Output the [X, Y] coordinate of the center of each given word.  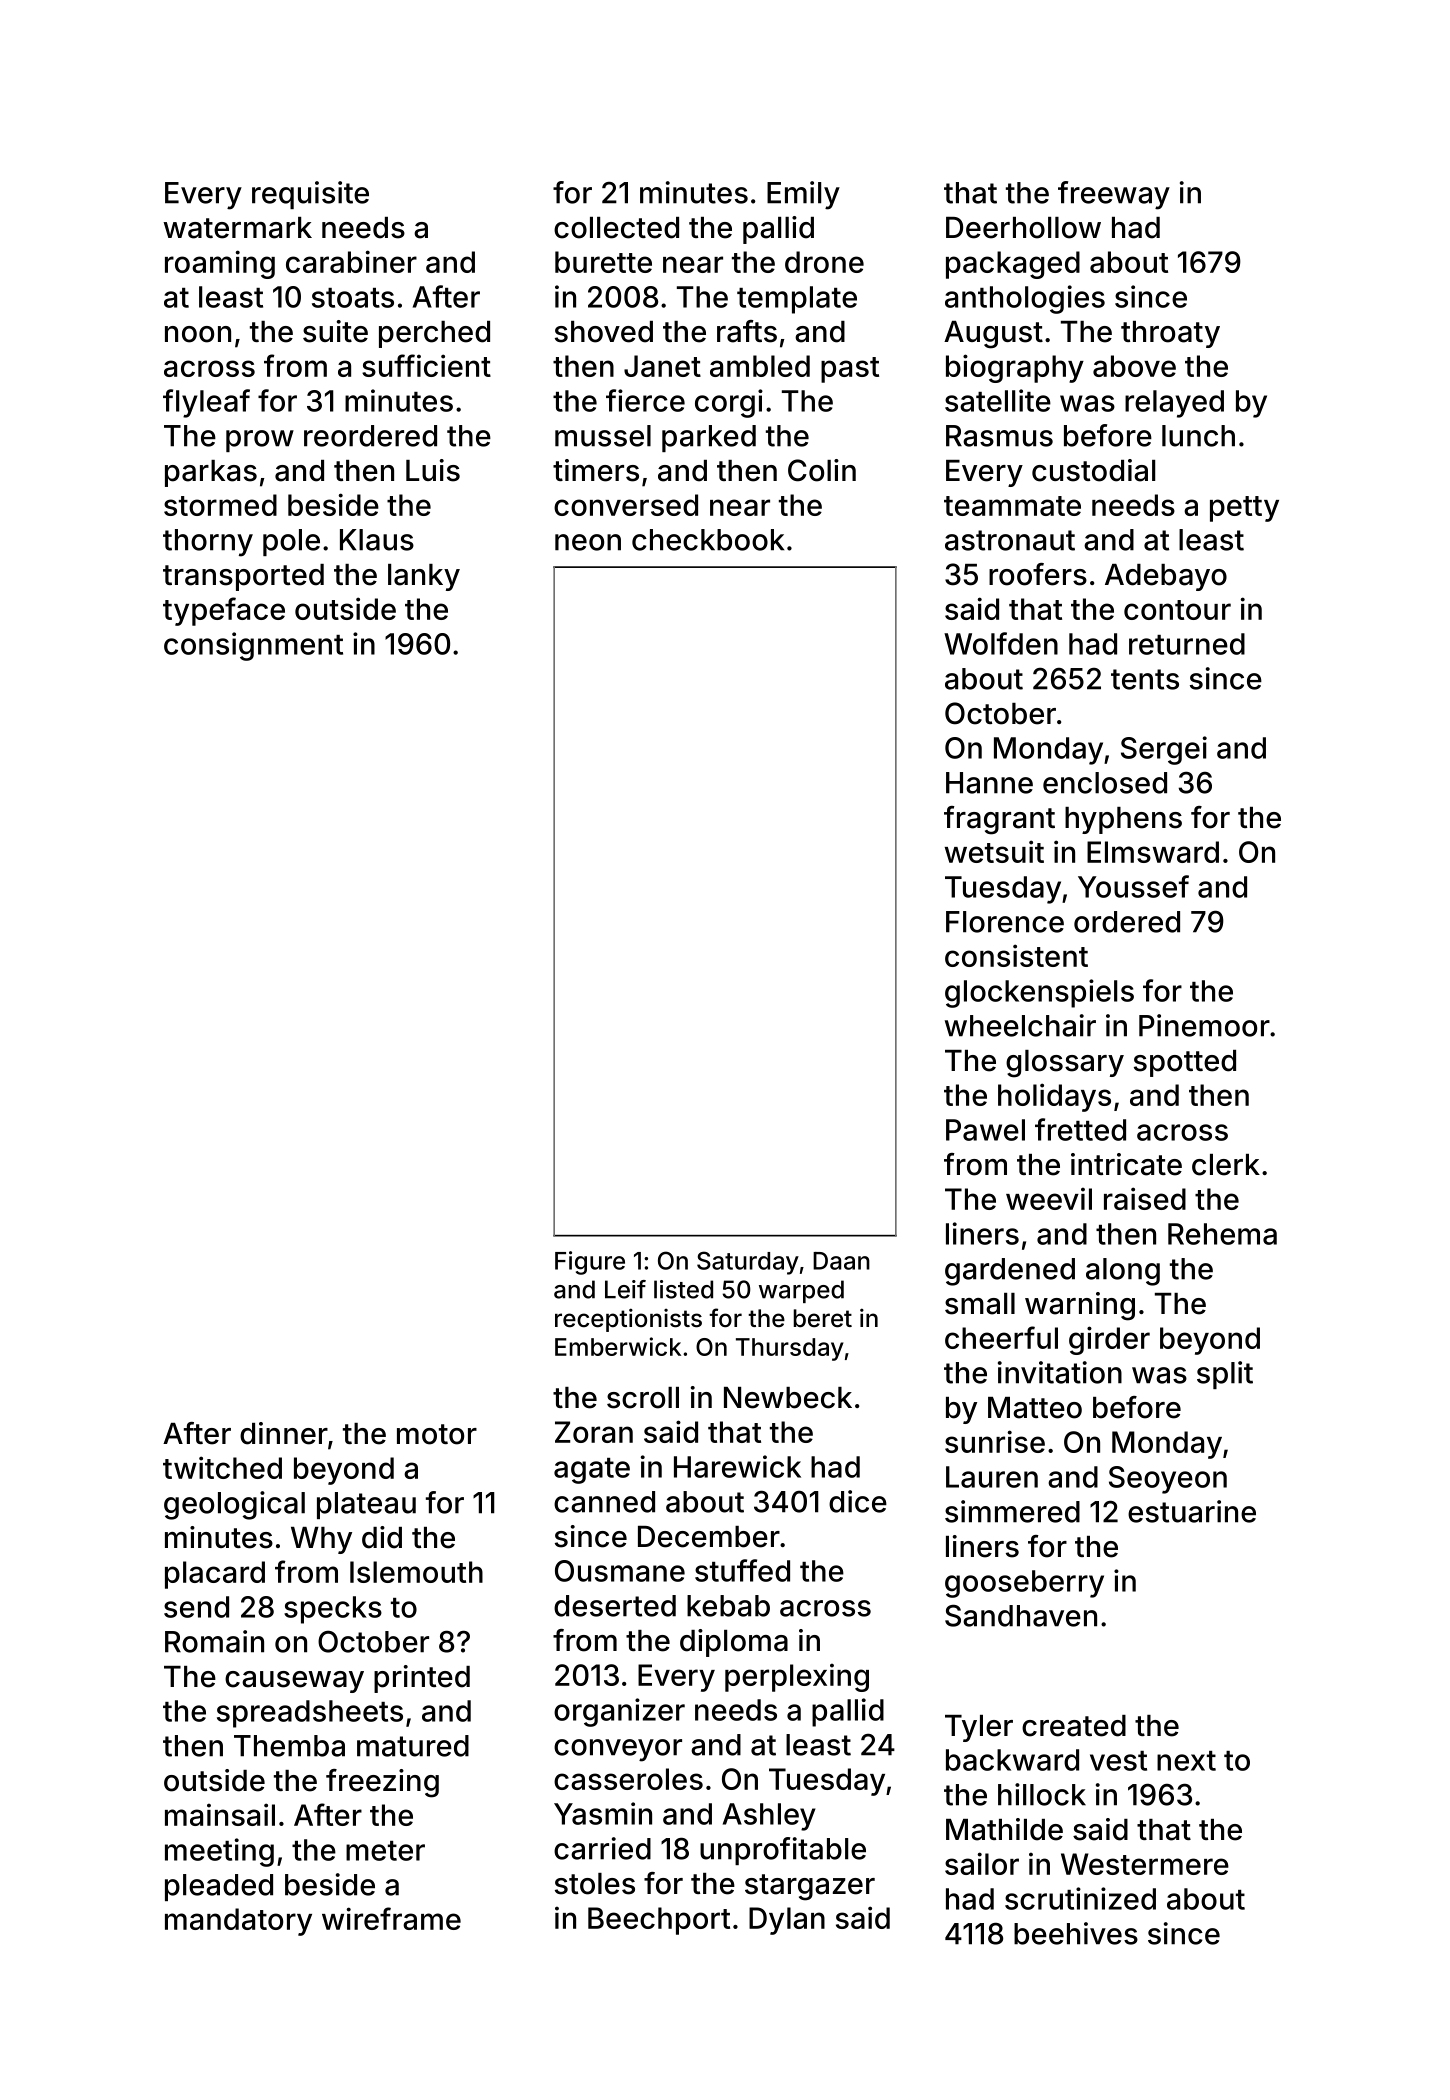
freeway [1114, 195]
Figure [590, 1263]
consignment [253, 646]
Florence [1005, 922]
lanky [424, 577]
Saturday [748, 1263]
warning [1080, 1306]
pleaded [219, 1887]
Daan [841, 1261]
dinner [284, 1433]
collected [616, 228]
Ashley [769, 1817]
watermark [237, 228]
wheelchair [1020, 1025]
